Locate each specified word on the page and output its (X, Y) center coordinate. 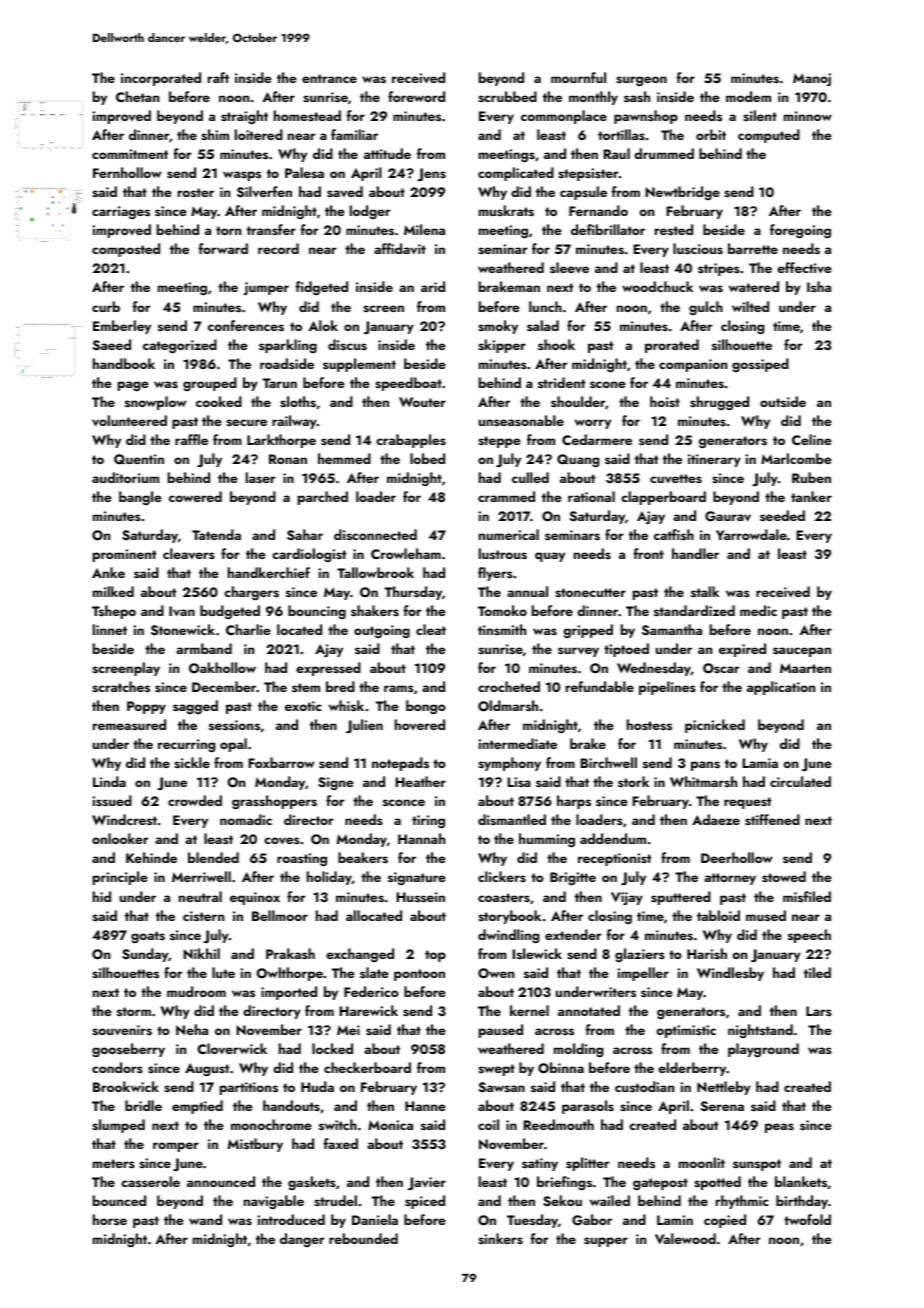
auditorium (125, 477)
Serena (722, 1106)
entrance (329, 78)
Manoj (812, 79)
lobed (427, 458)
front (648, 553)
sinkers (500, 1239)
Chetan (137, 96)
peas (779, 1128)
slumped (118, 1126)
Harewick (368, 1010)
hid (102, 896)
